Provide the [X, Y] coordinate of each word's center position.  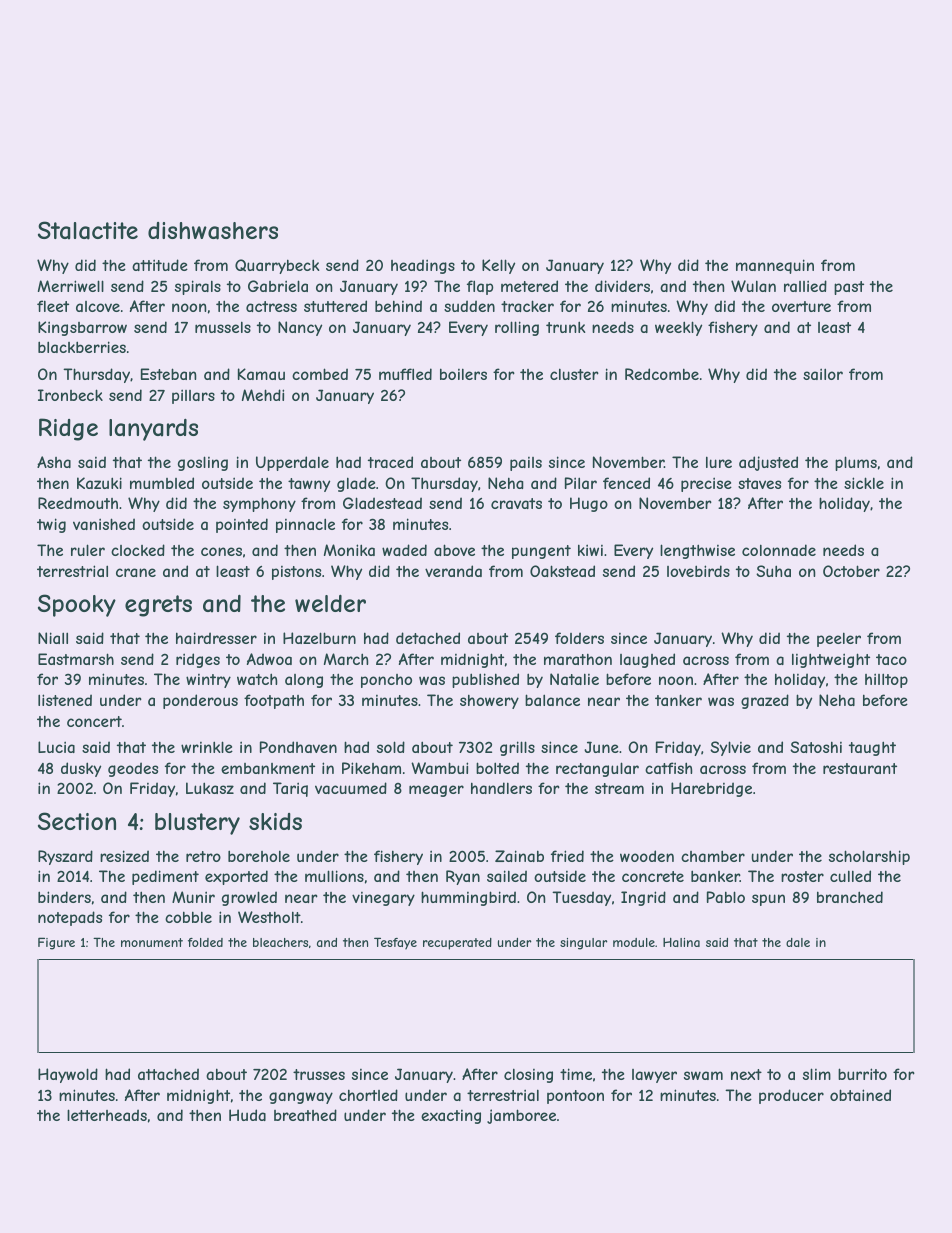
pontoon [575, 1097]
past [849, 288]
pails [526, 464]
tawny [309, 485]
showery [489, 701]
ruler [88, 550]
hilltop [886, 680]
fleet [53, 306]
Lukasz [210, 788]
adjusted [768, 463]
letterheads [107, 1115]
